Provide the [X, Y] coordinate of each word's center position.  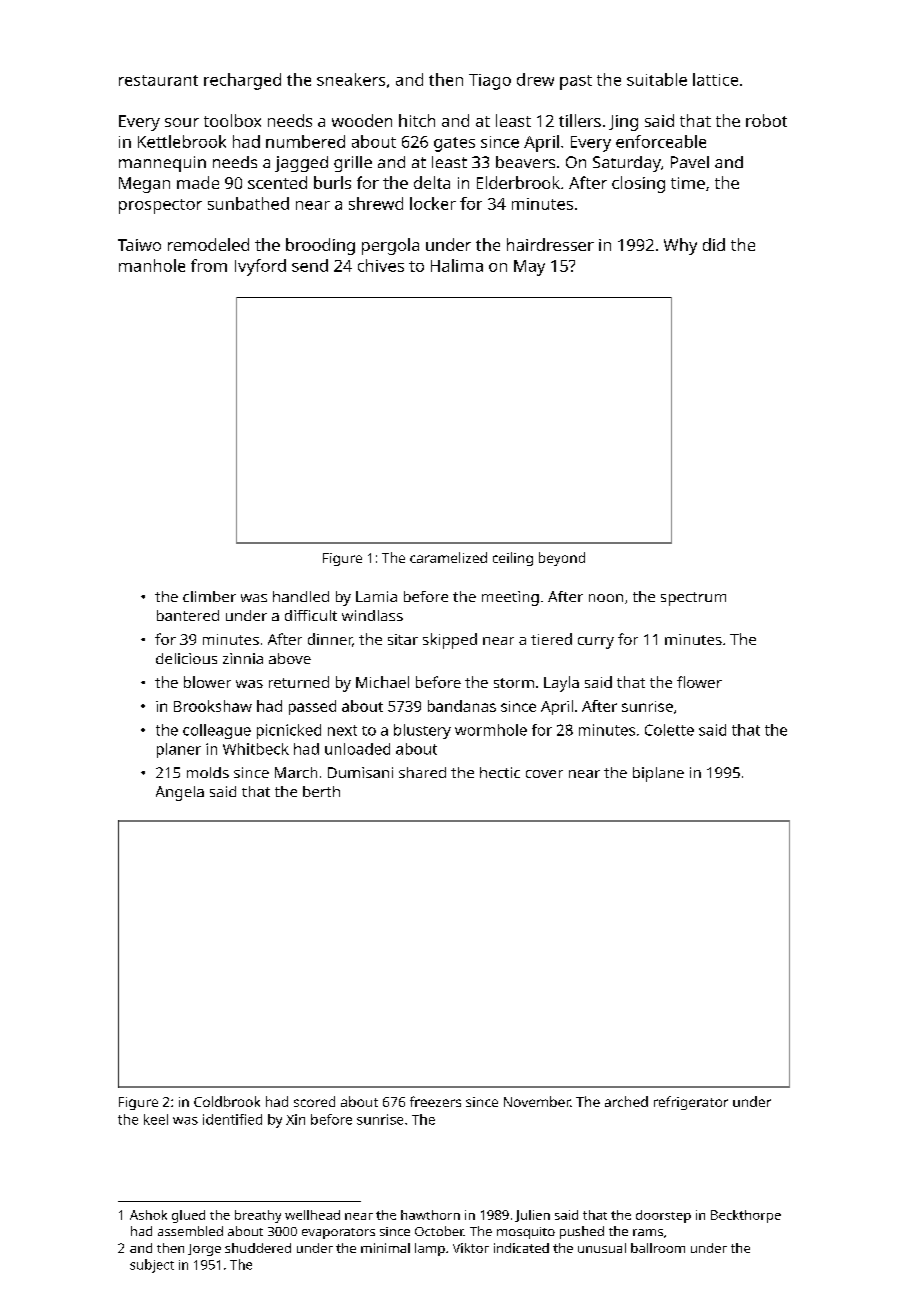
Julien [532, 1216]
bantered [188, 615]
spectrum [693, 599]
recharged [242, 81]
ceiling [513, 559]
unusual [602, 1248]
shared [422, 772]
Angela [180, 793]
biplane [658, 774]
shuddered [258, 1248]
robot [766, 120]
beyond [562, 559]
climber [209, 596]
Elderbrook [518, 182]
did [714, 244]
